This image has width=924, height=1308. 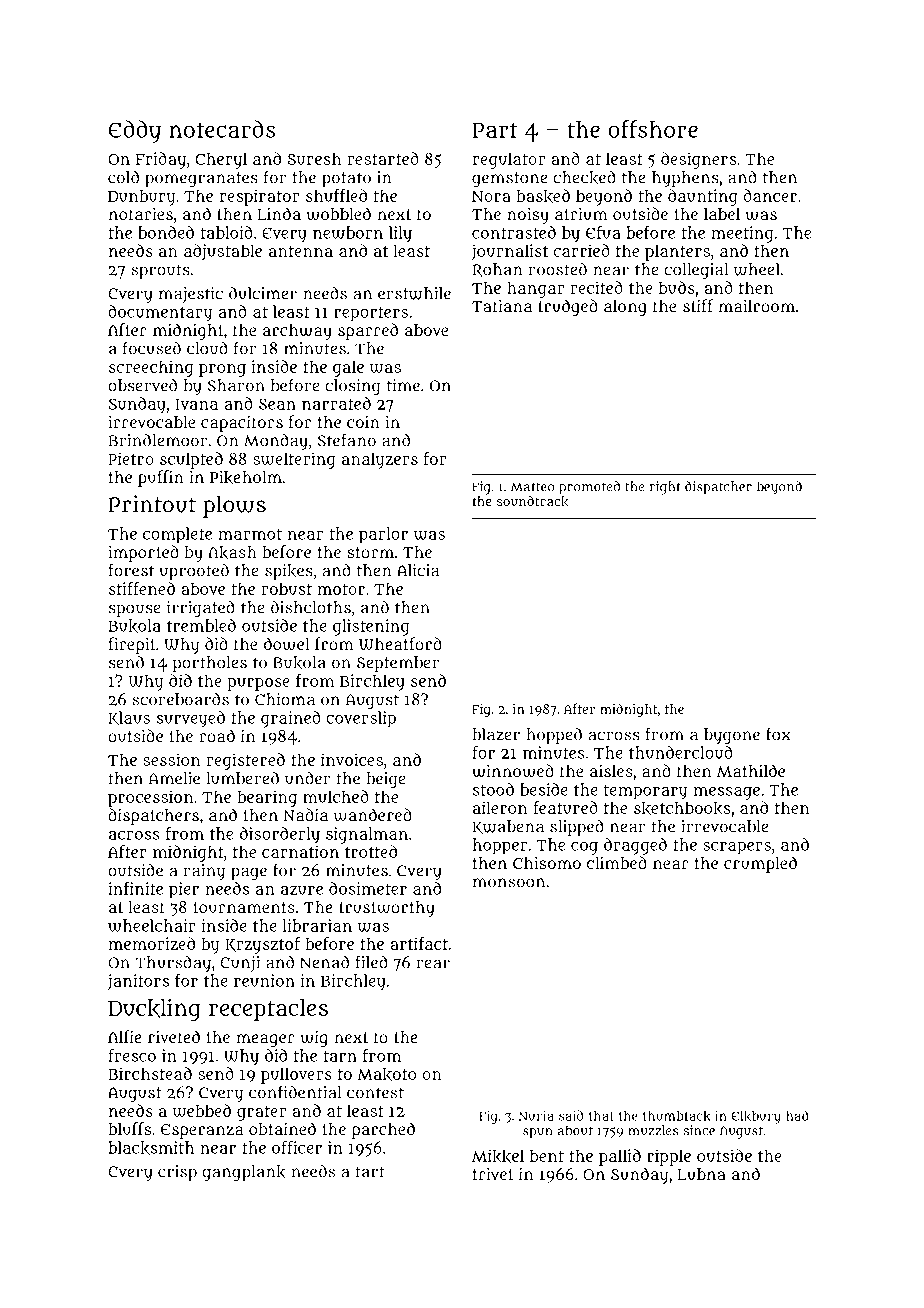 What do you see at coordinates (135, 888) in the image?
I see `infinite` at bounding box center [135, 888].
